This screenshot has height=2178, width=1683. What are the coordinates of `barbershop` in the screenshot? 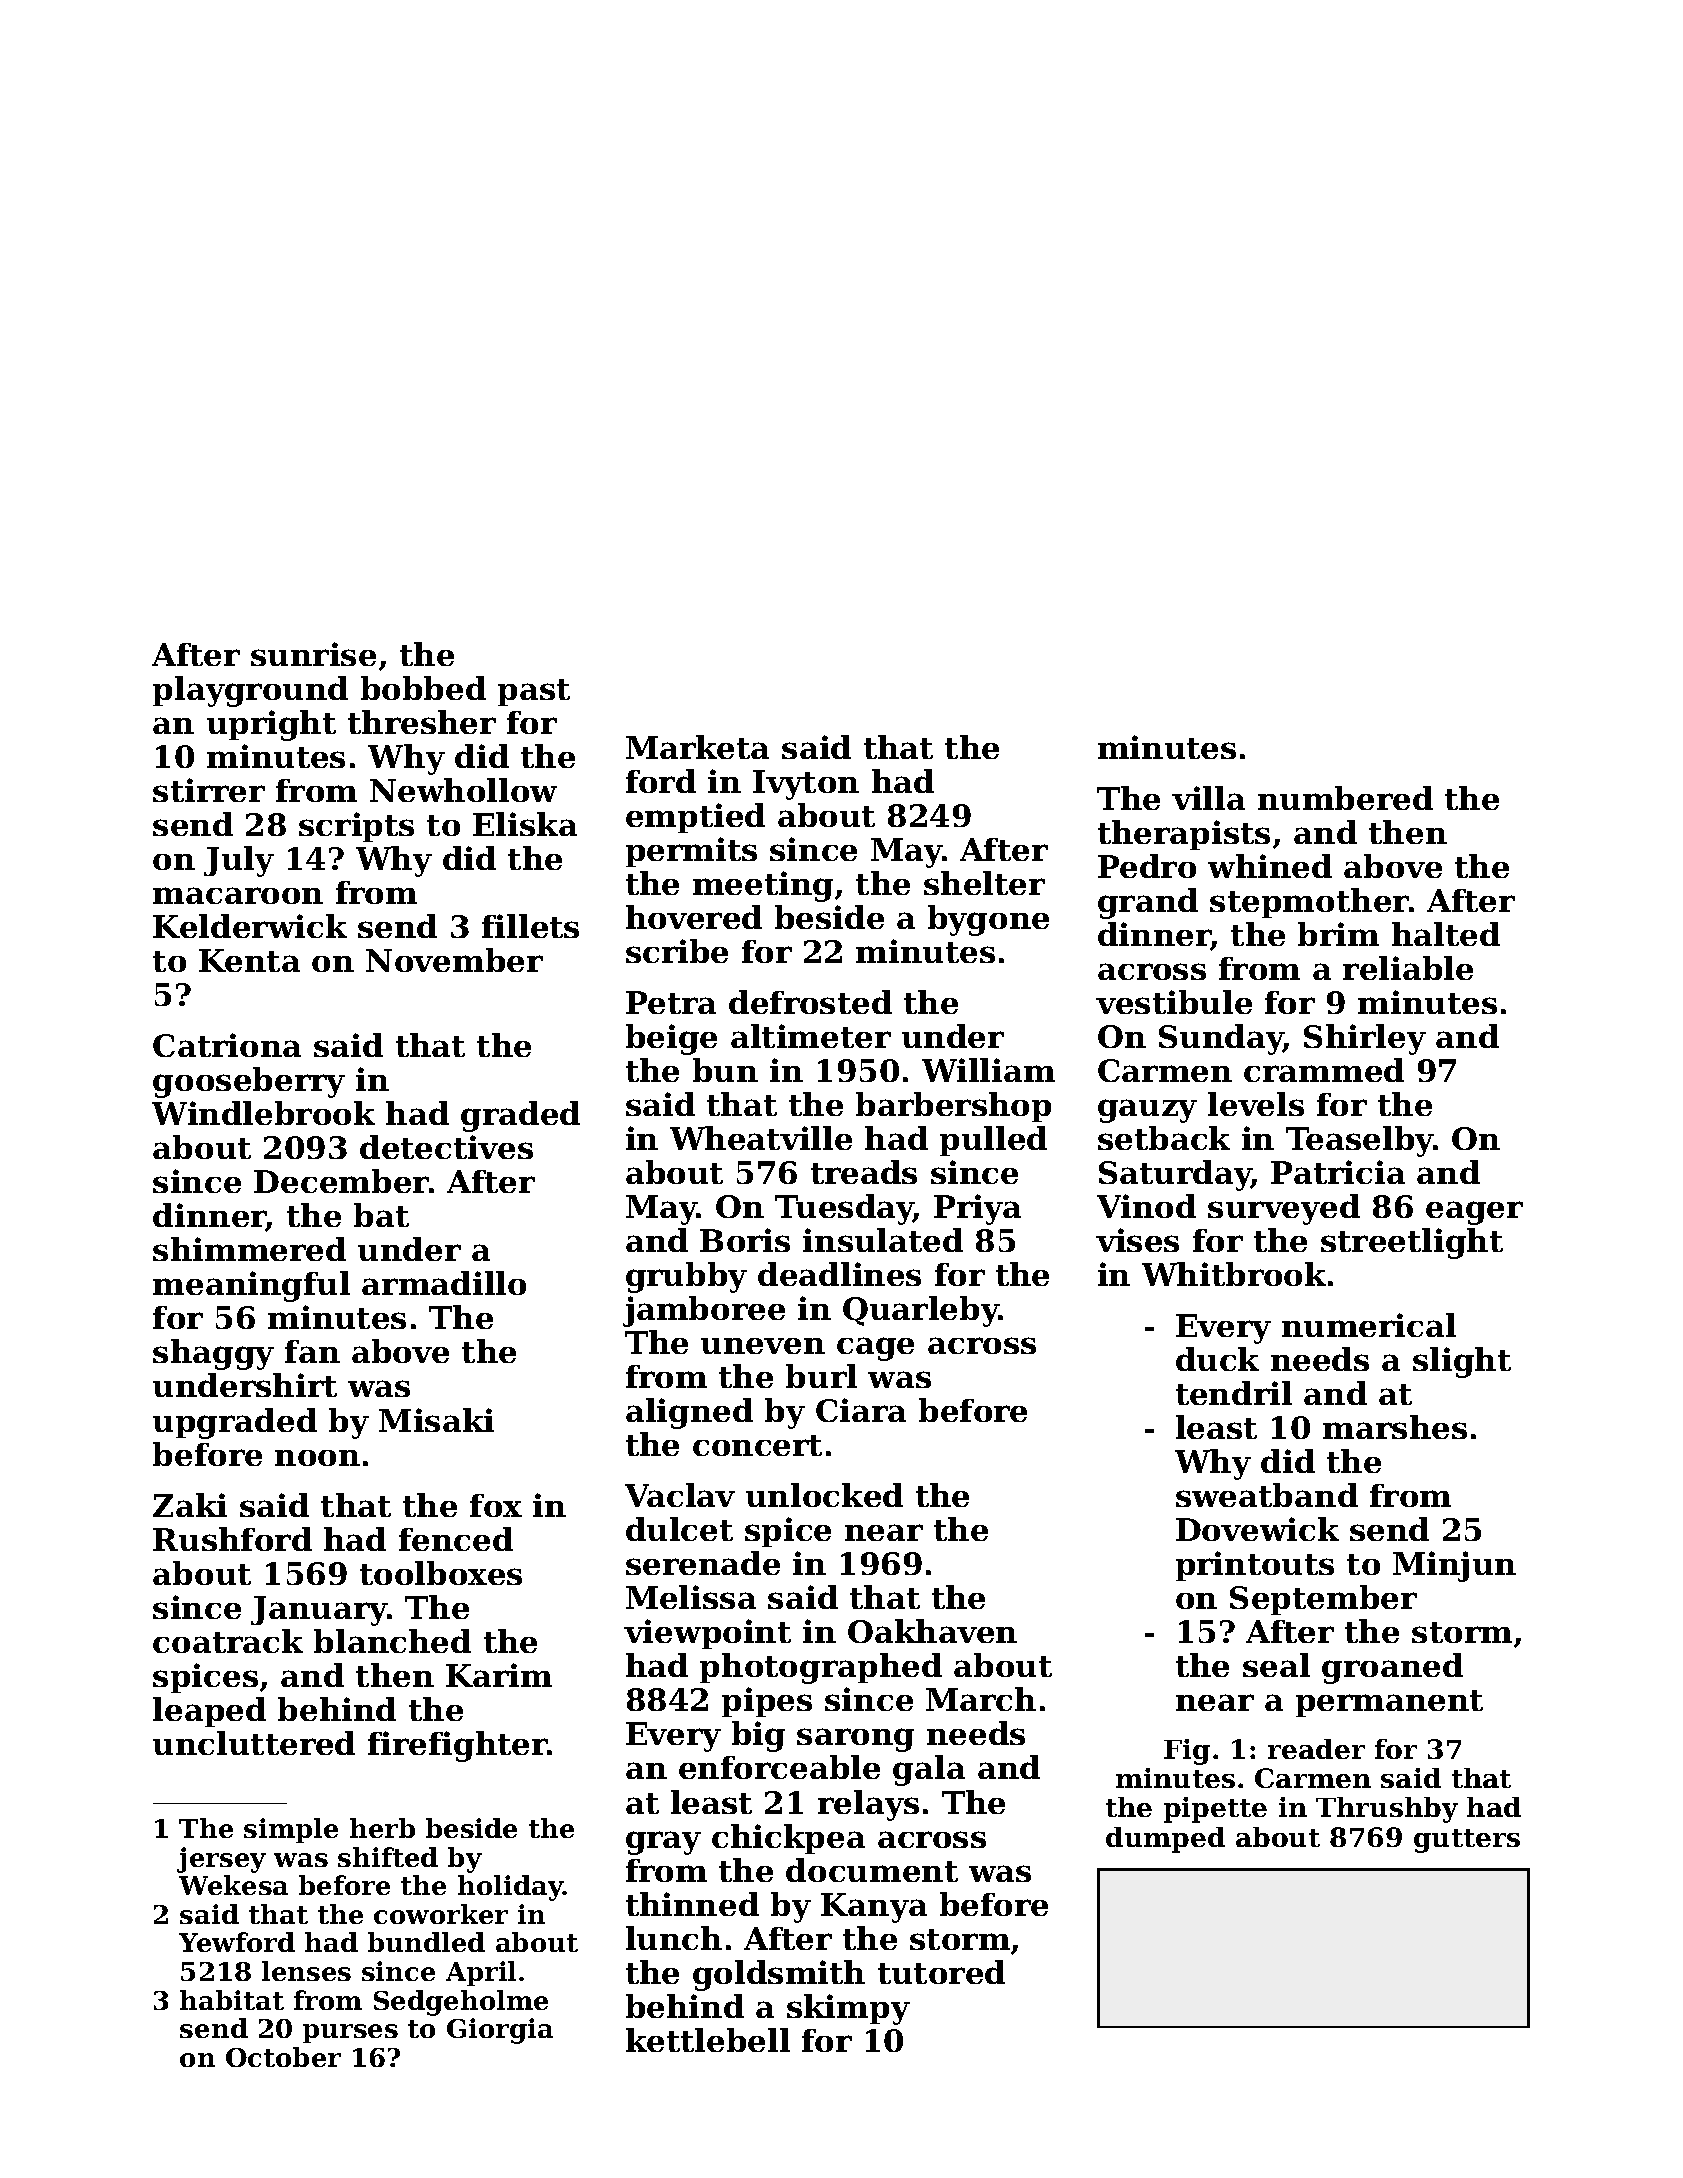 It's located at (953, 1107).
